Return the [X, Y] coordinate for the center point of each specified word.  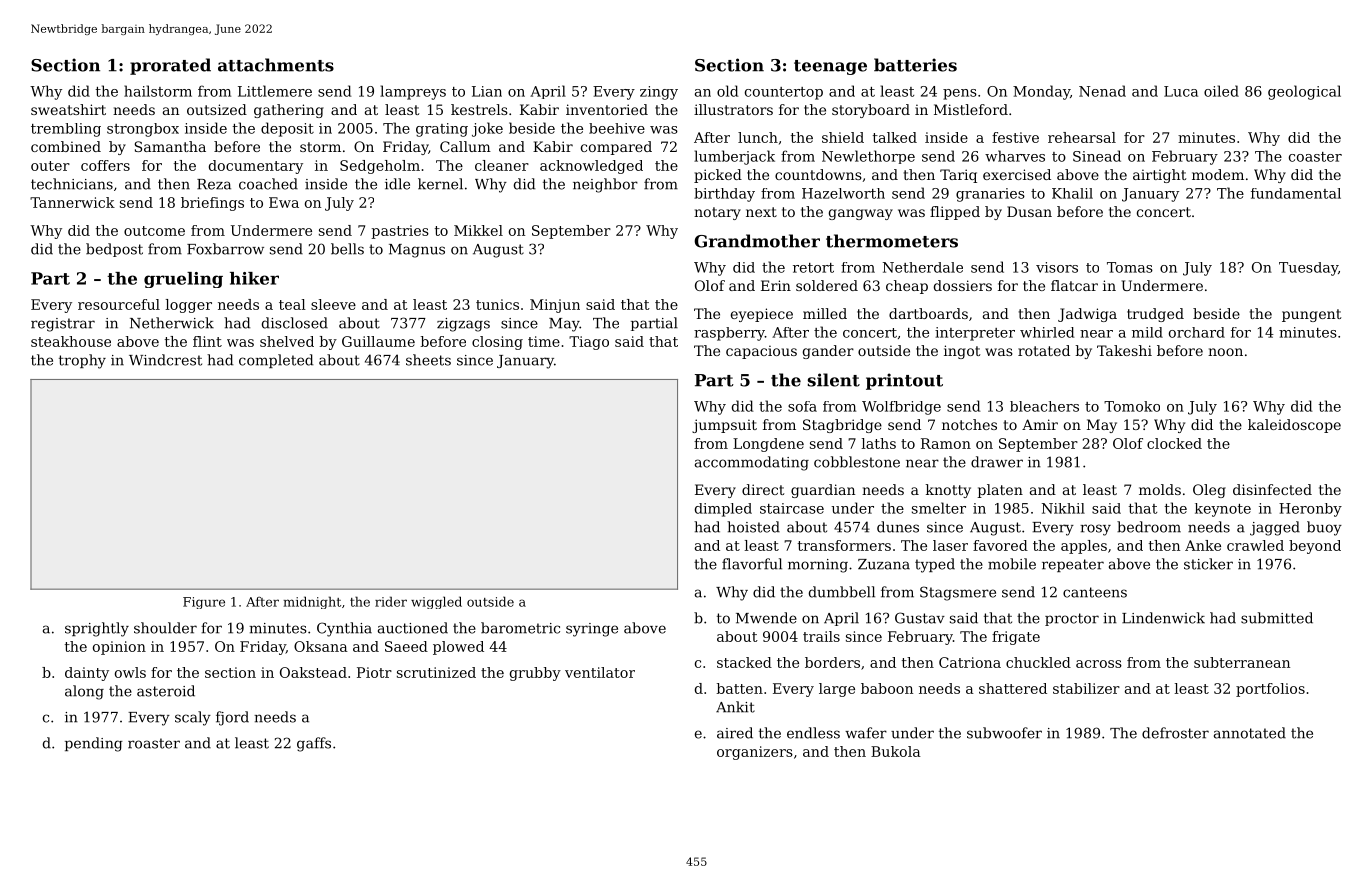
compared [616, 148]
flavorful [752, 564]
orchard [1197, 332]
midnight [312, 602]
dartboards [928, 313]
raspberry [729, 334]
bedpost [114, 250]
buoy [1324, 528]
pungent [1311, 315]
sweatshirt [68, 109]
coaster [1315, 157]
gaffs [314, 744]
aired [735, 733]
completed [276, 361]
